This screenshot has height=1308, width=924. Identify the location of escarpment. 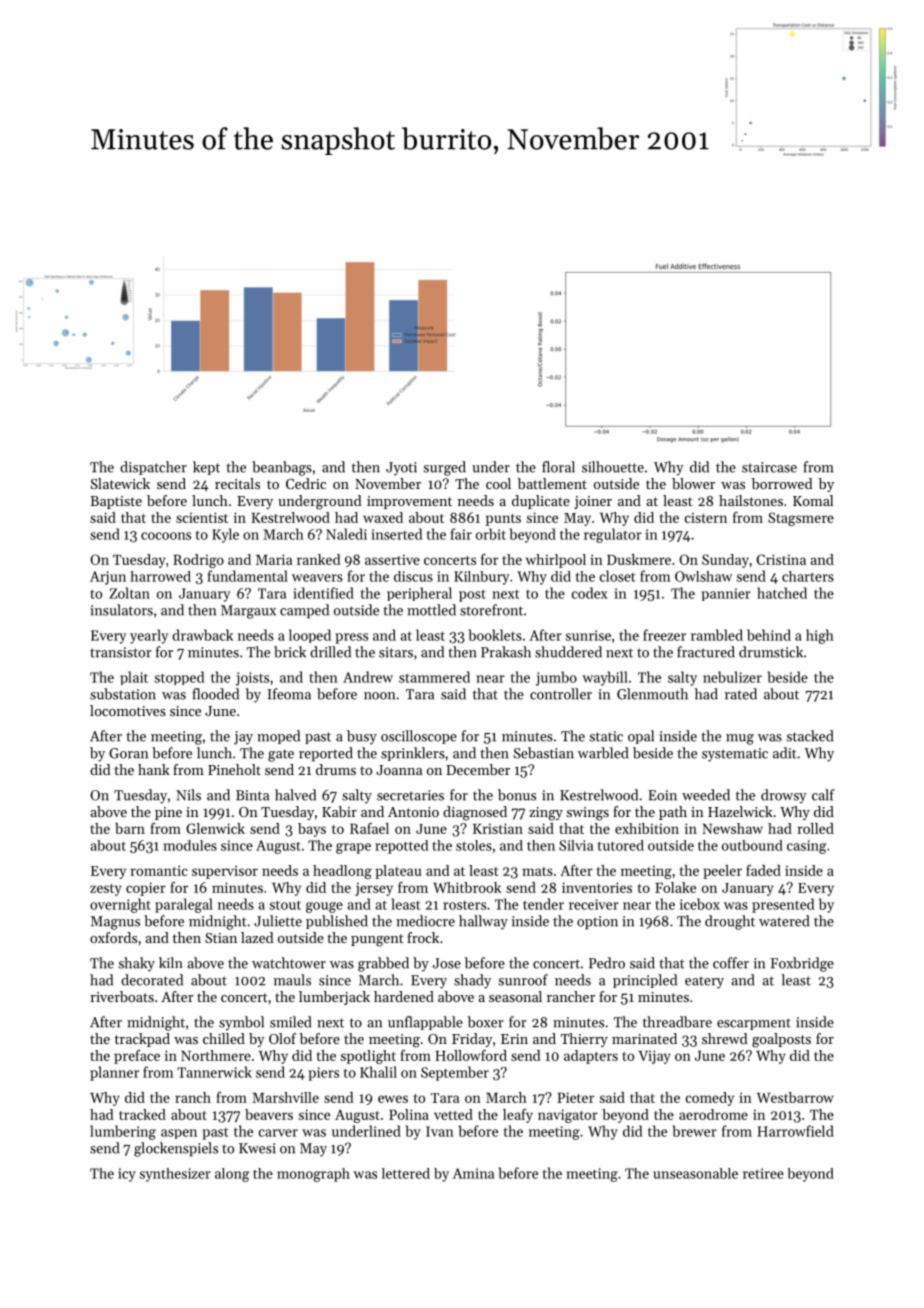
(754, 1024).
